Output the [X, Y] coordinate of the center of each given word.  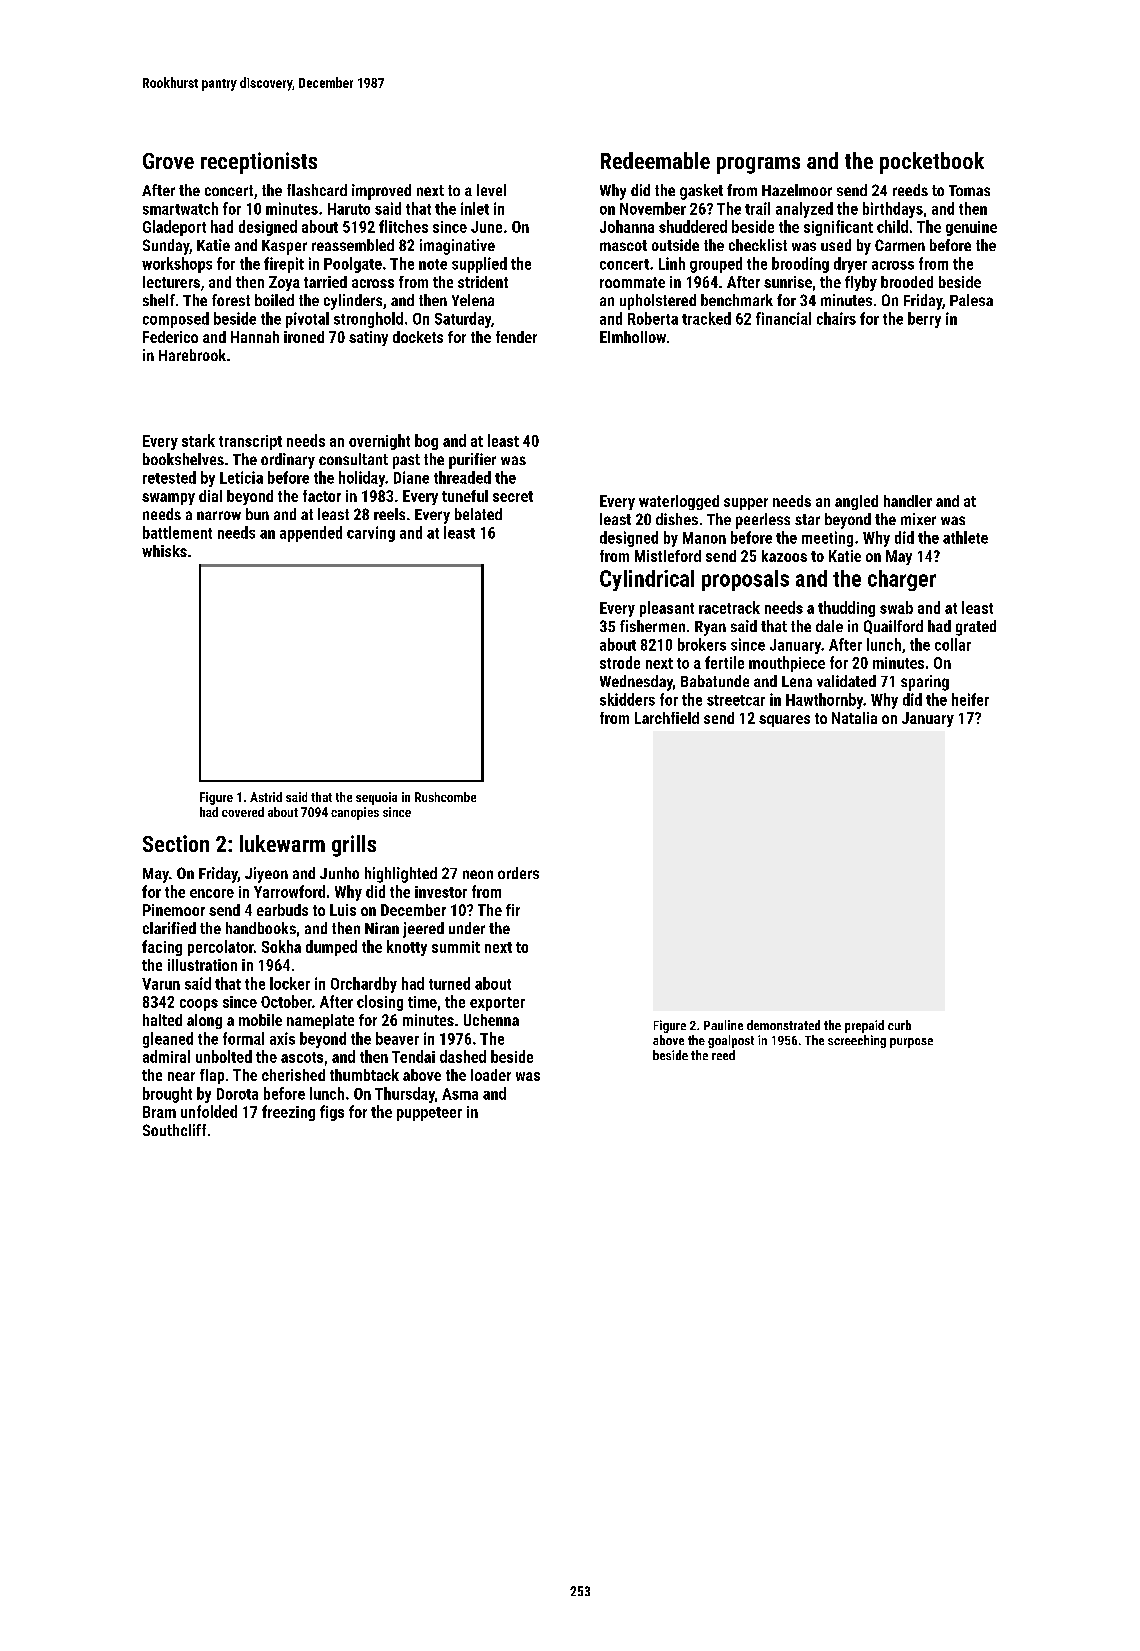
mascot [623, 245]
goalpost [731, 1041]
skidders [627, 699]
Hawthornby [824, 701]
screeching [857, 1041]
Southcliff [174, 1130]
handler [908, 501]
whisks [164, 551]
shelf [159, 300]
